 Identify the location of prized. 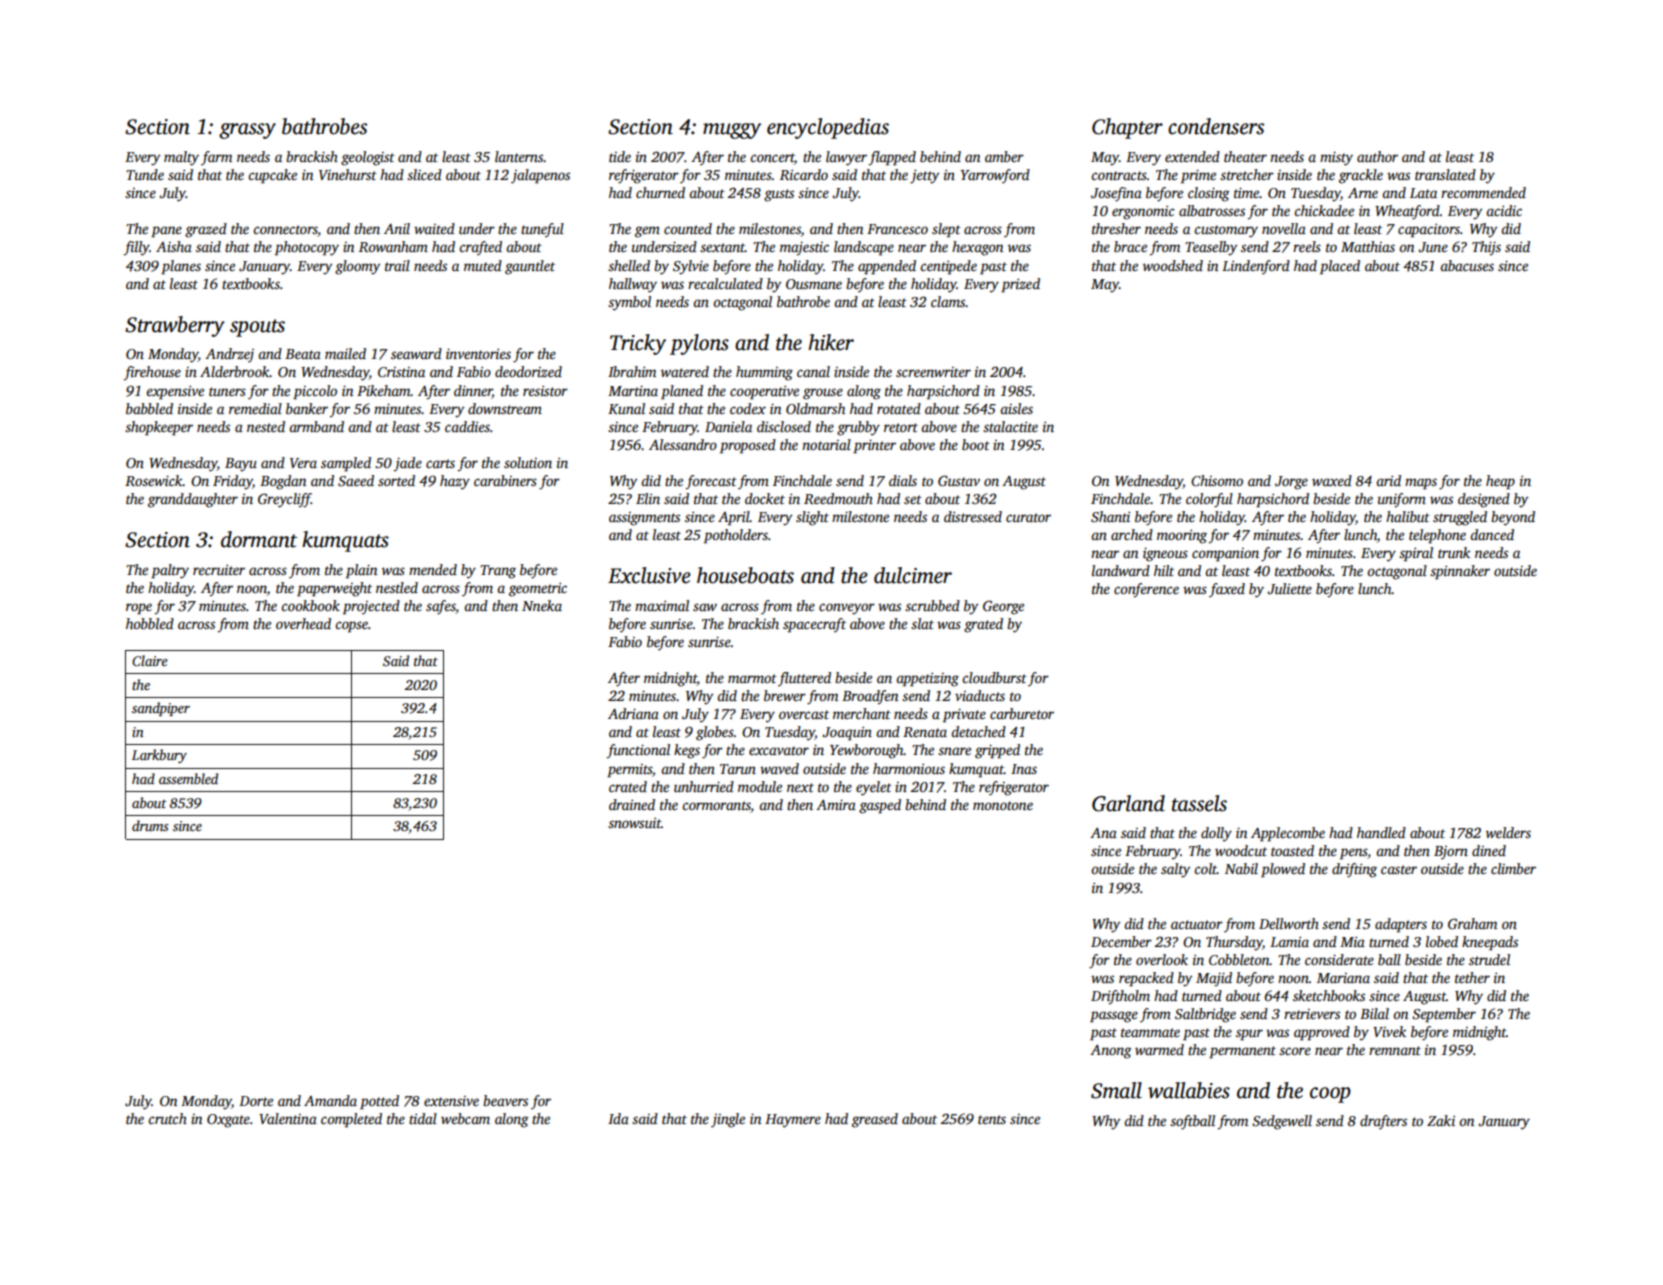
(1020, 285).
